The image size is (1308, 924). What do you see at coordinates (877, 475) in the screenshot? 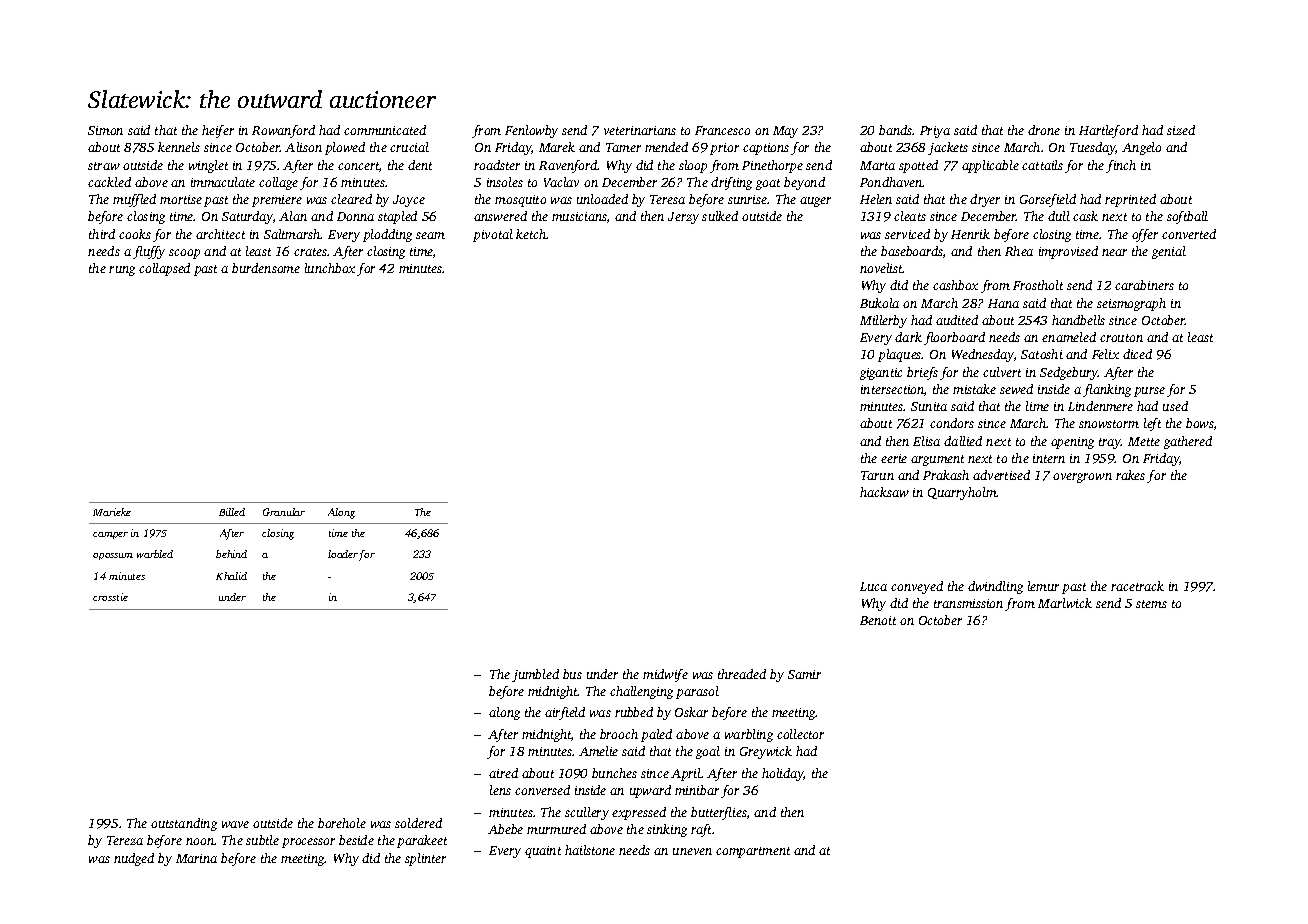
I see `Tarun` at bounding box center [877, 475].
